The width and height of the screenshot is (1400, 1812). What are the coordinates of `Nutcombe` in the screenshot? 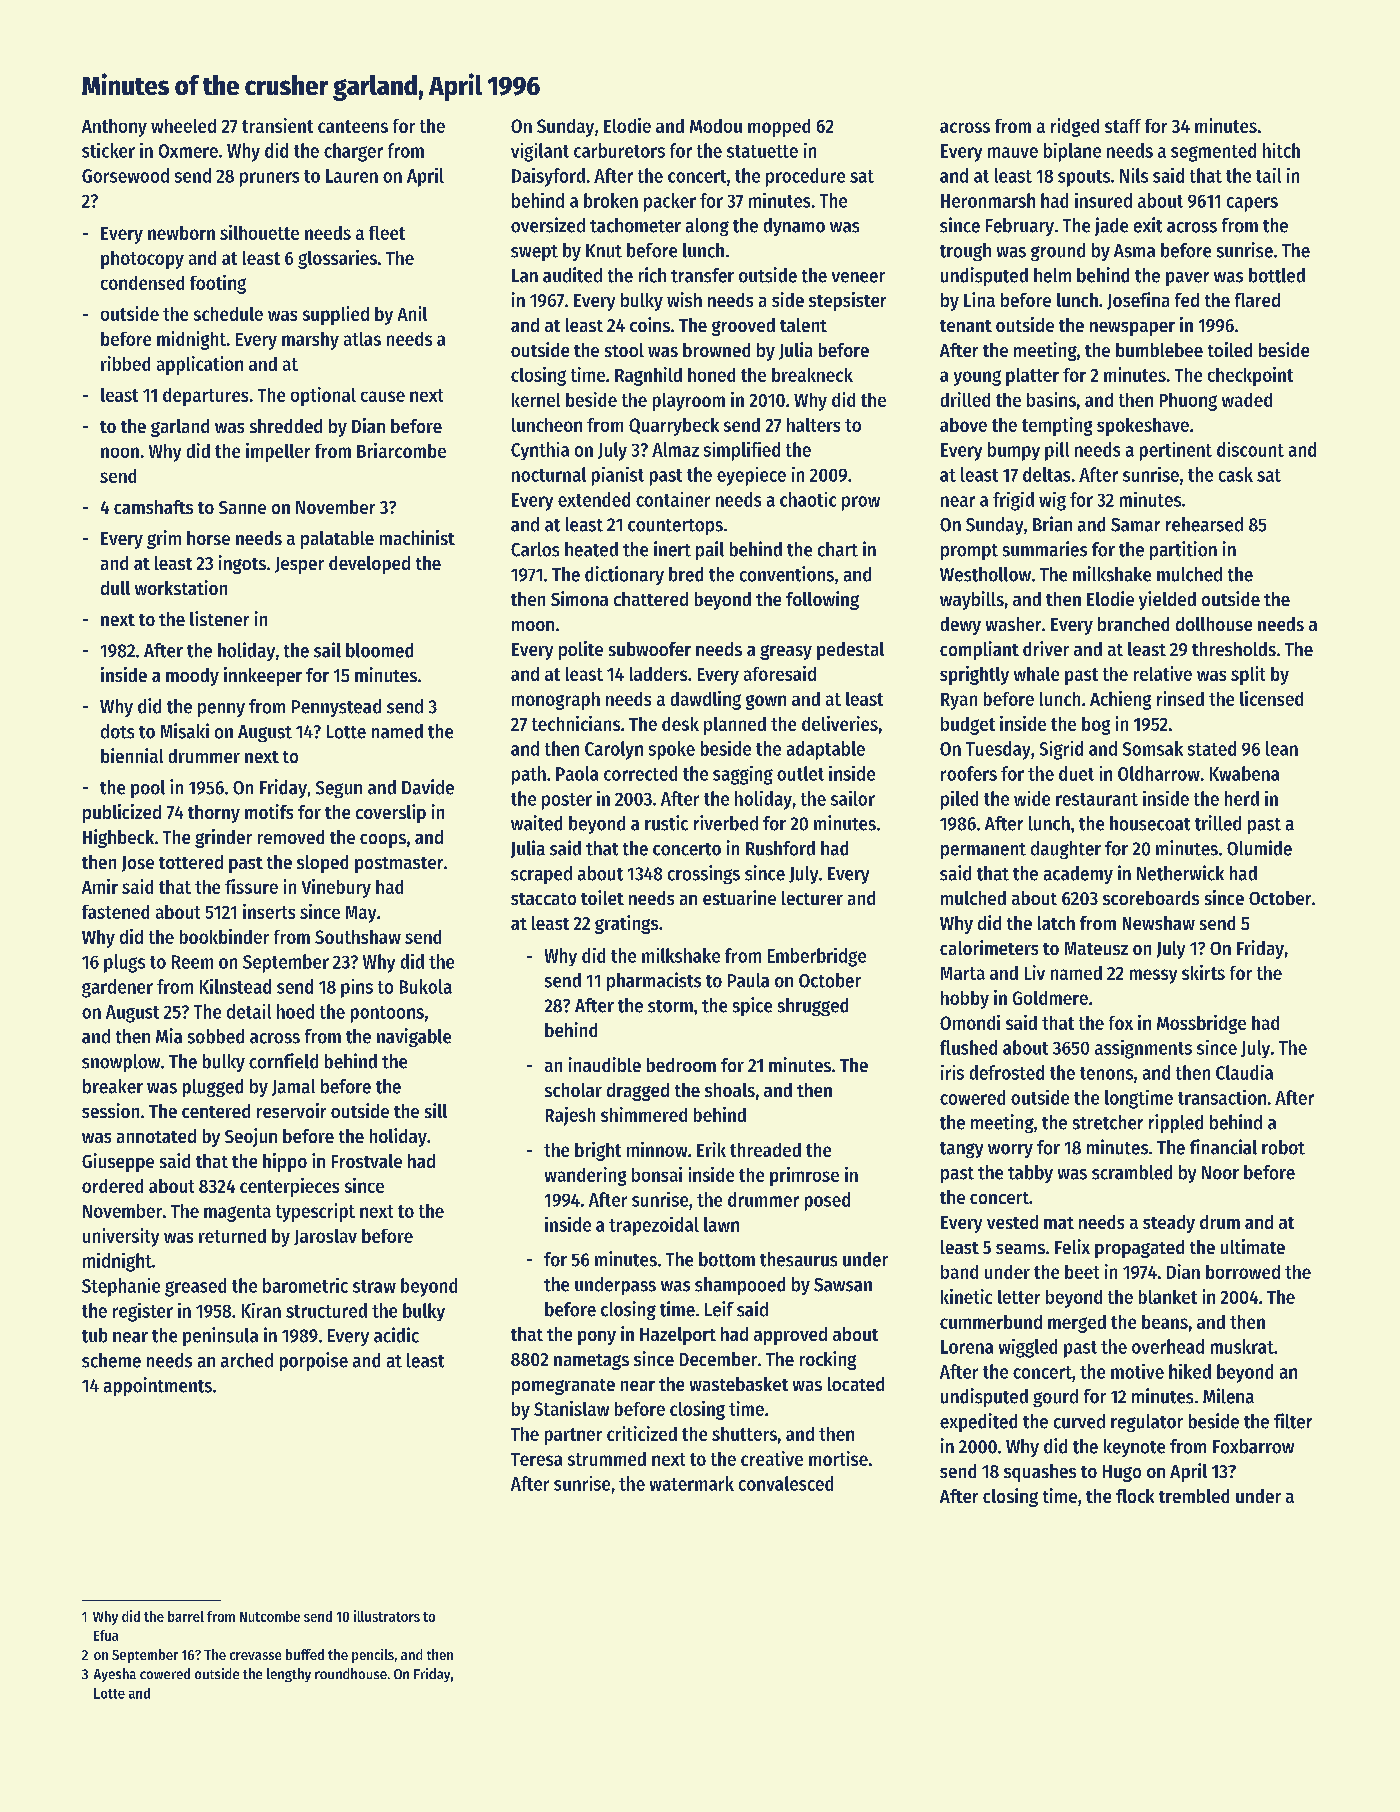 It's located at (270, 1616).
